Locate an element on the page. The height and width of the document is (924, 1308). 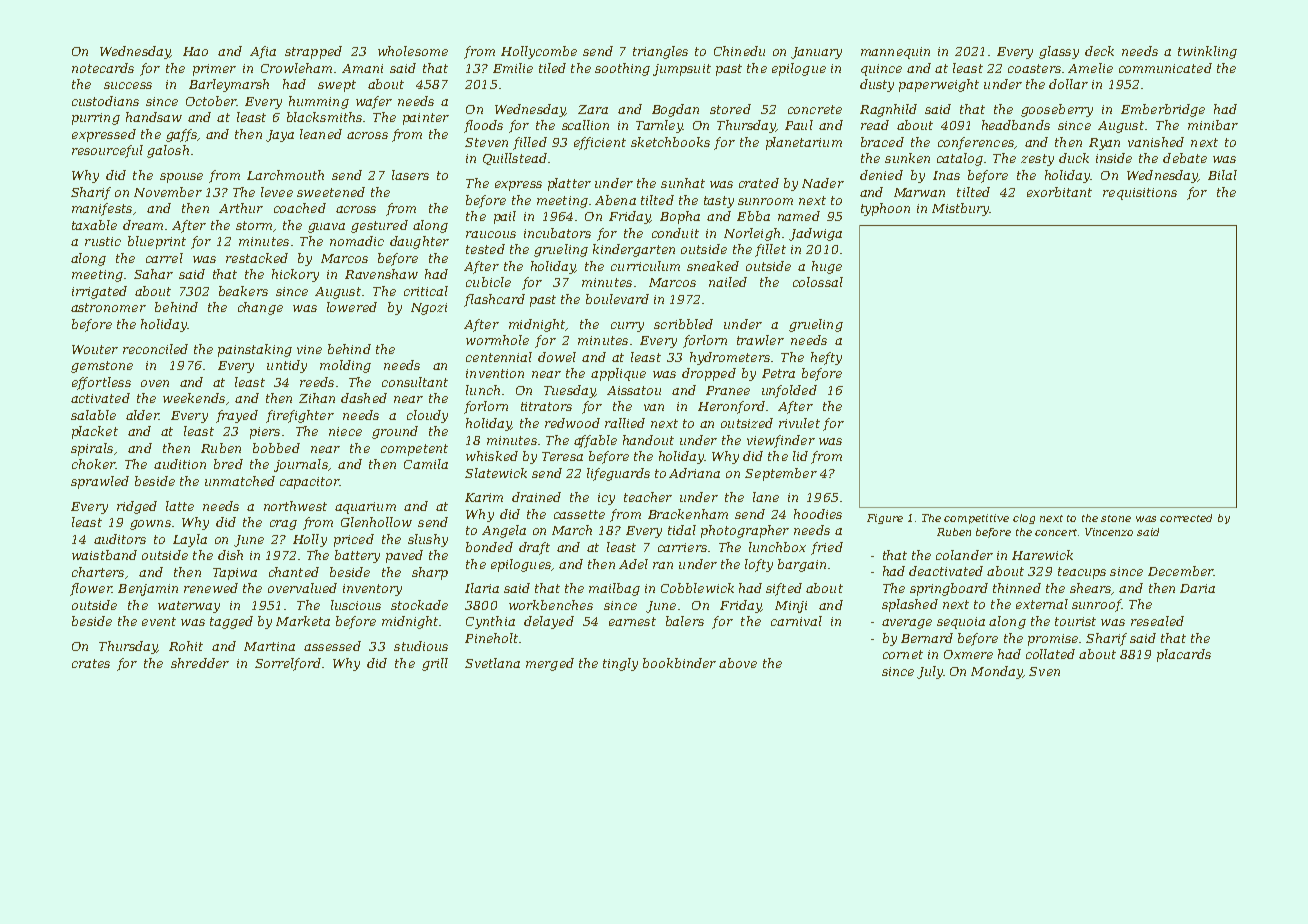
triangles is located at coordinates (660, 52).
